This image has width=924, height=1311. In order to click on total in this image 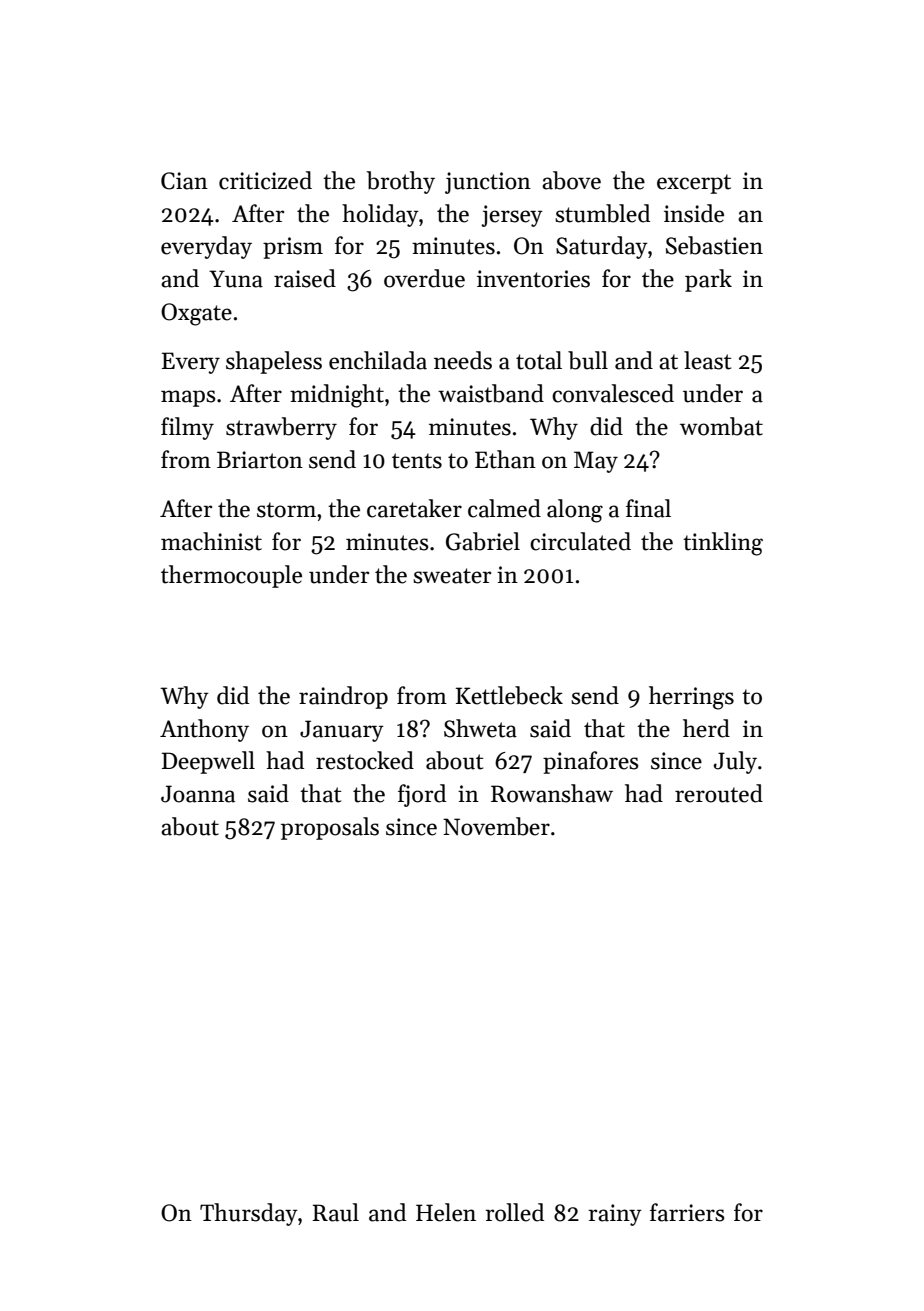, I will do `click(539, 360)`.
